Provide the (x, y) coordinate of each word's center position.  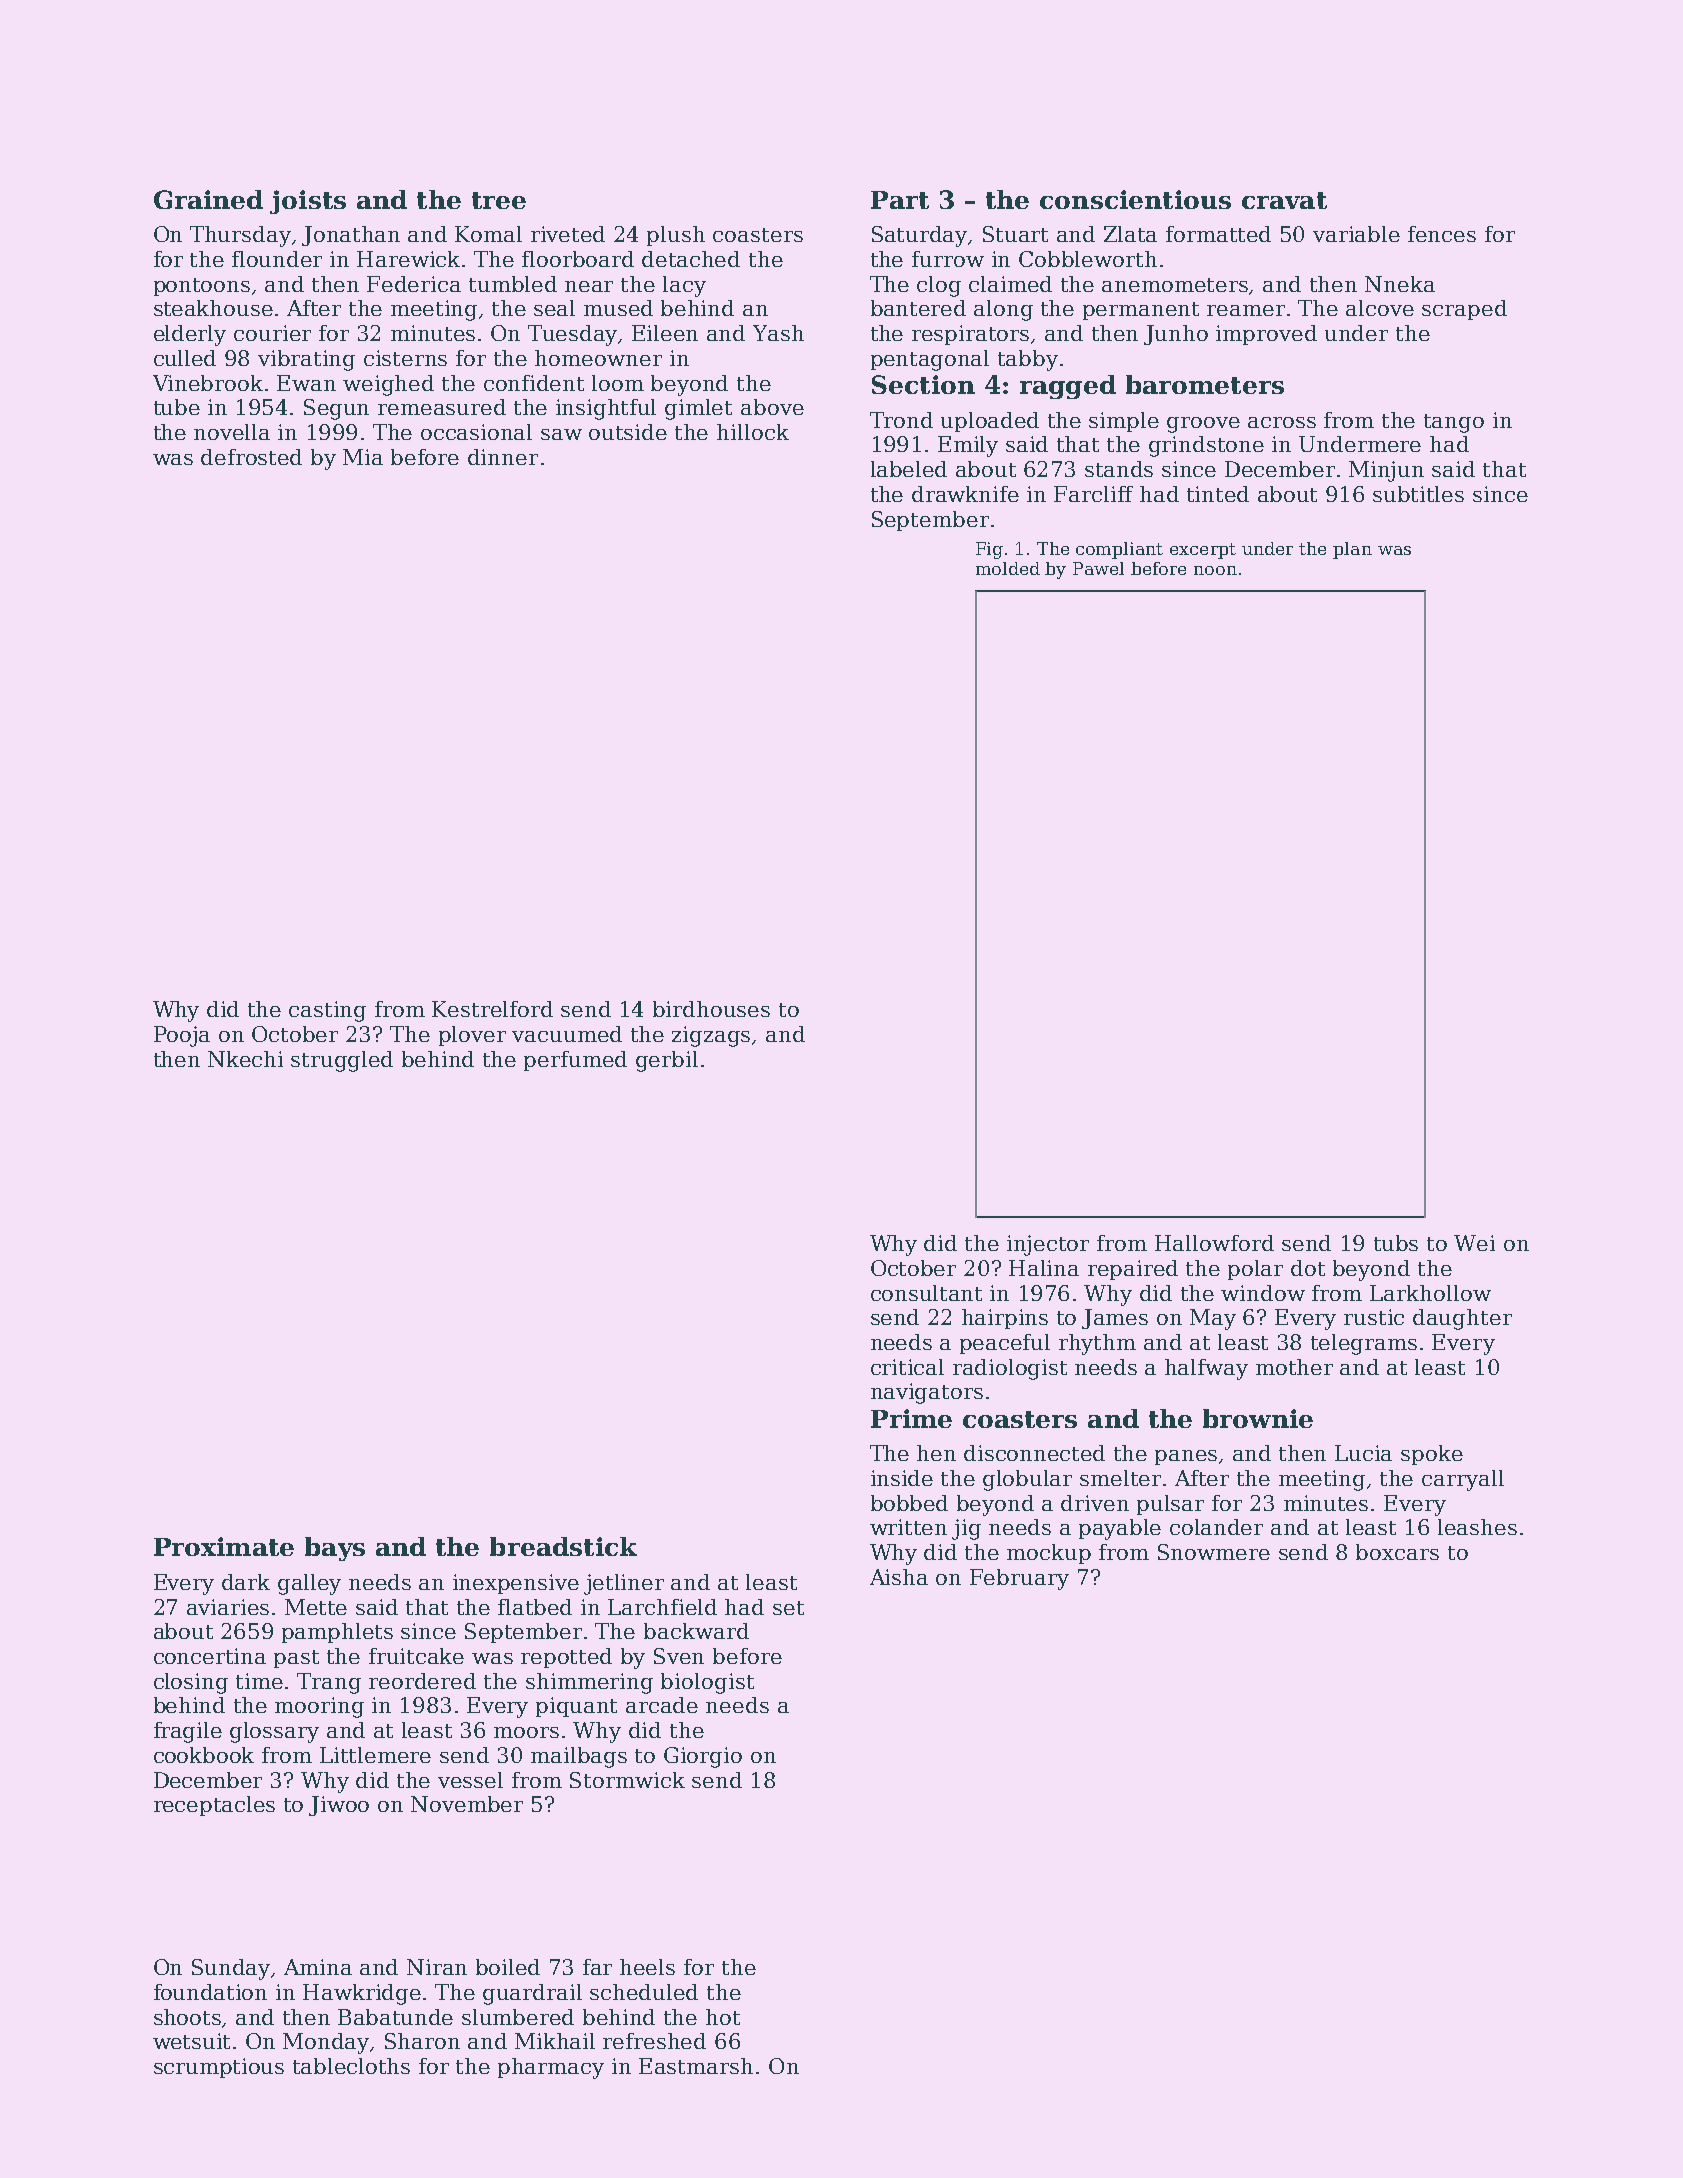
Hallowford (1214, 1243)
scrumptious (219, 2068)
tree (499, 200)
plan (1352, 550)
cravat (1284, 200)
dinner (503, 457)
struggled (342, 1061)
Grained (208, 199)
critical (907, 1367)
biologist (707, 1683)
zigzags (711, 1036)
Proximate (224, 1546)
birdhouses (711, 1009)
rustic (1374, 1317)
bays (335, 1549)
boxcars (1397, 1552)
